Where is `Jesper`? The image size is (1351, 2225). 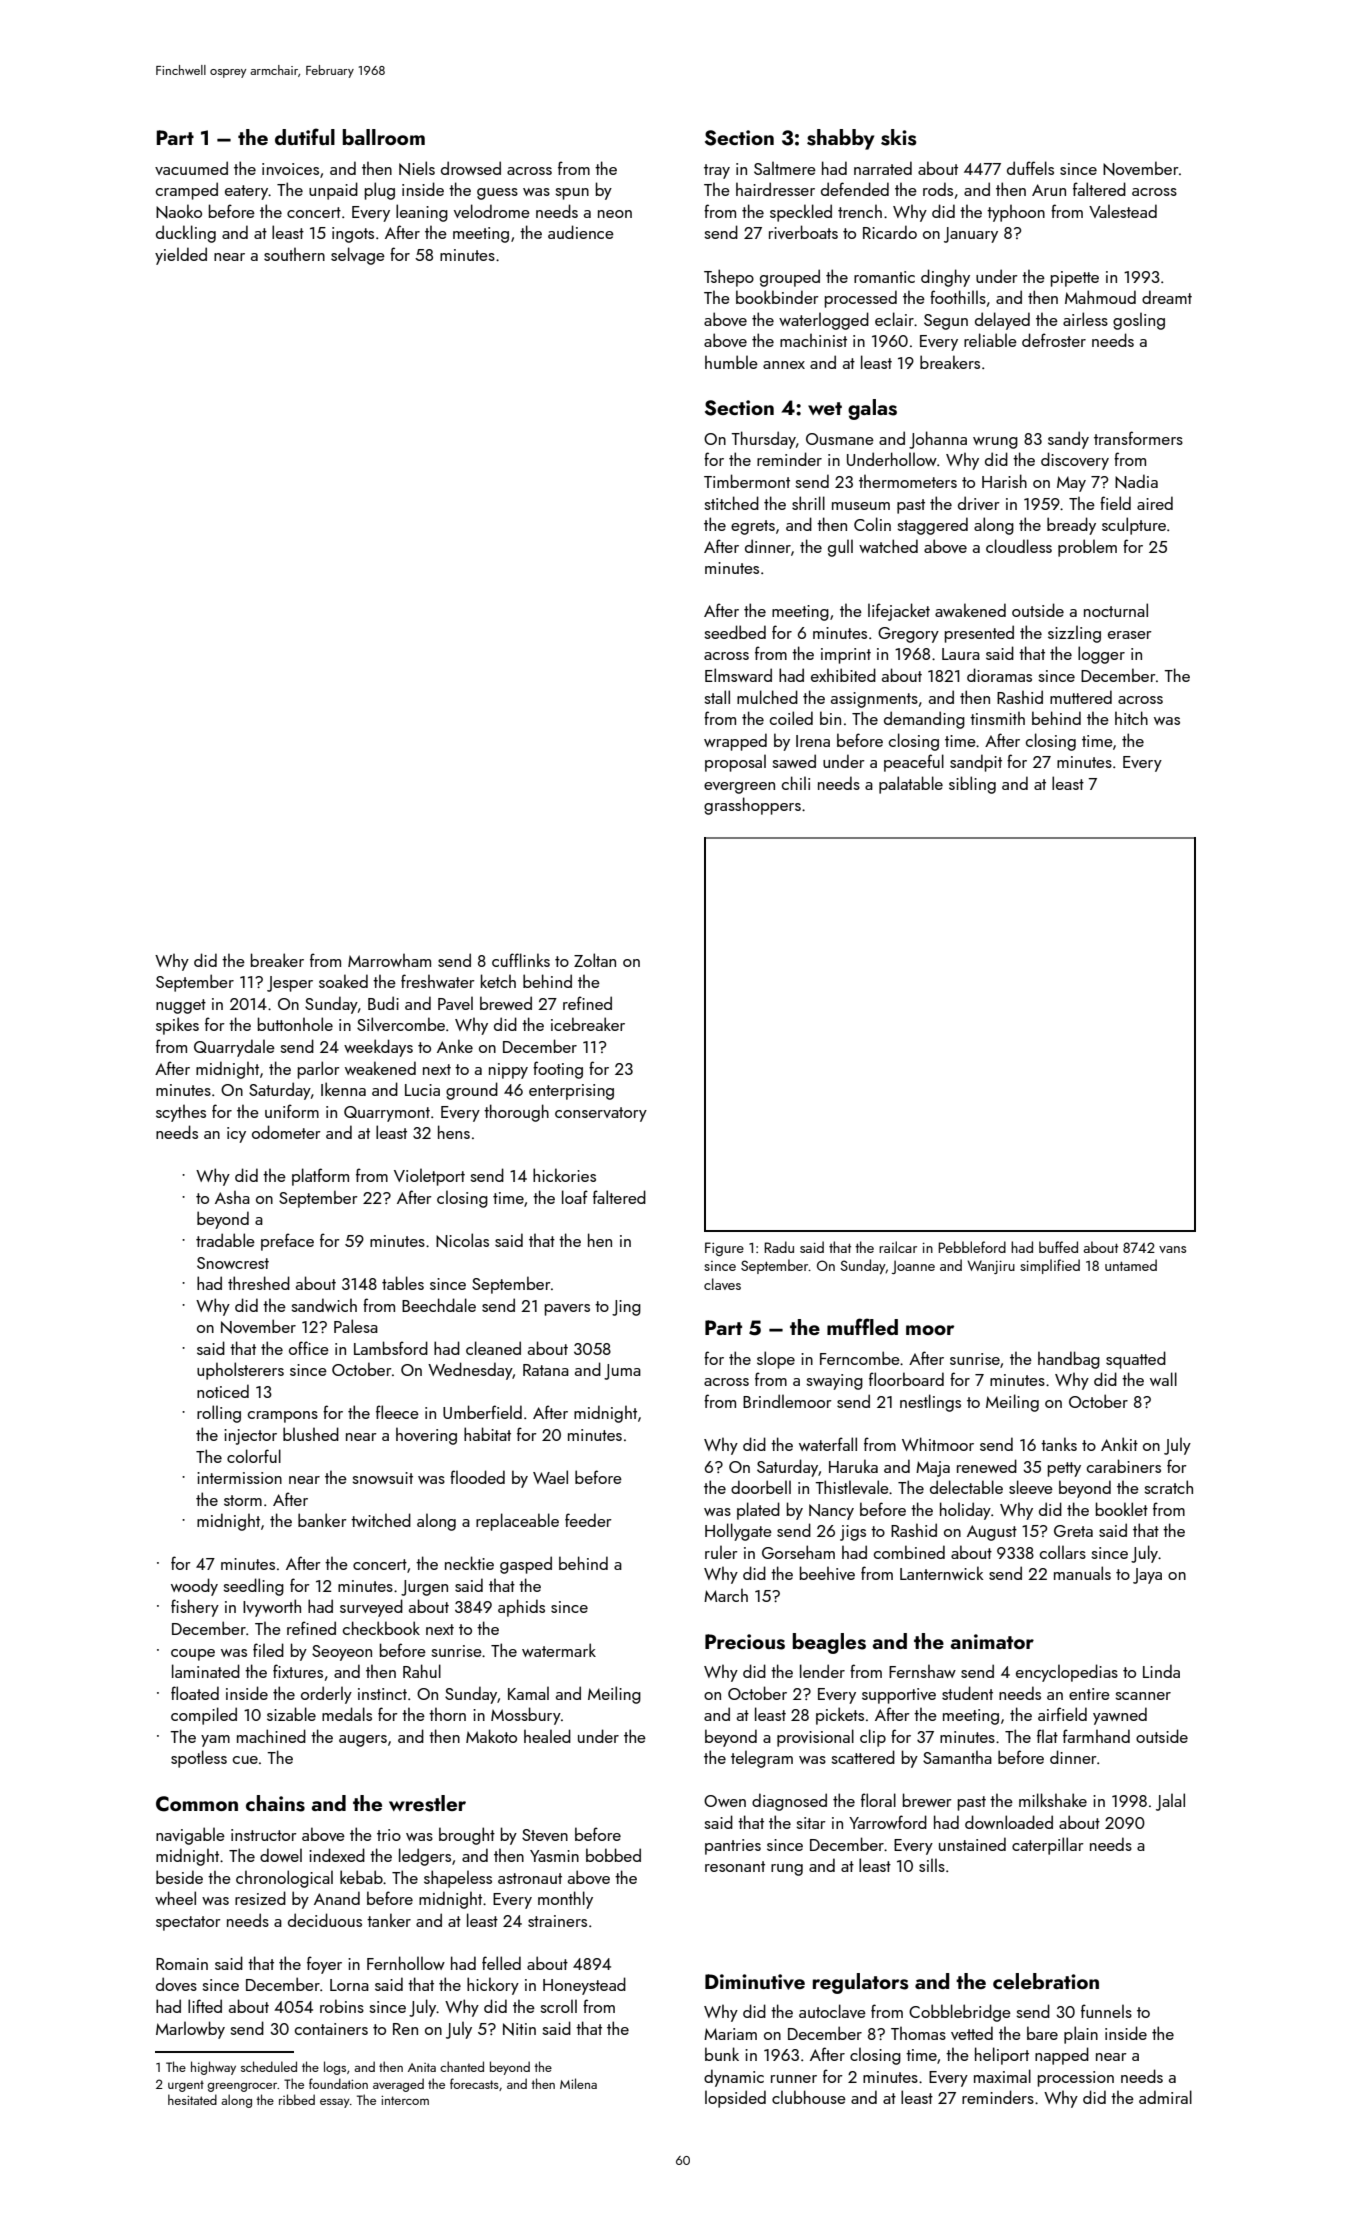
Jesper is located at coordinates (290, 984).
